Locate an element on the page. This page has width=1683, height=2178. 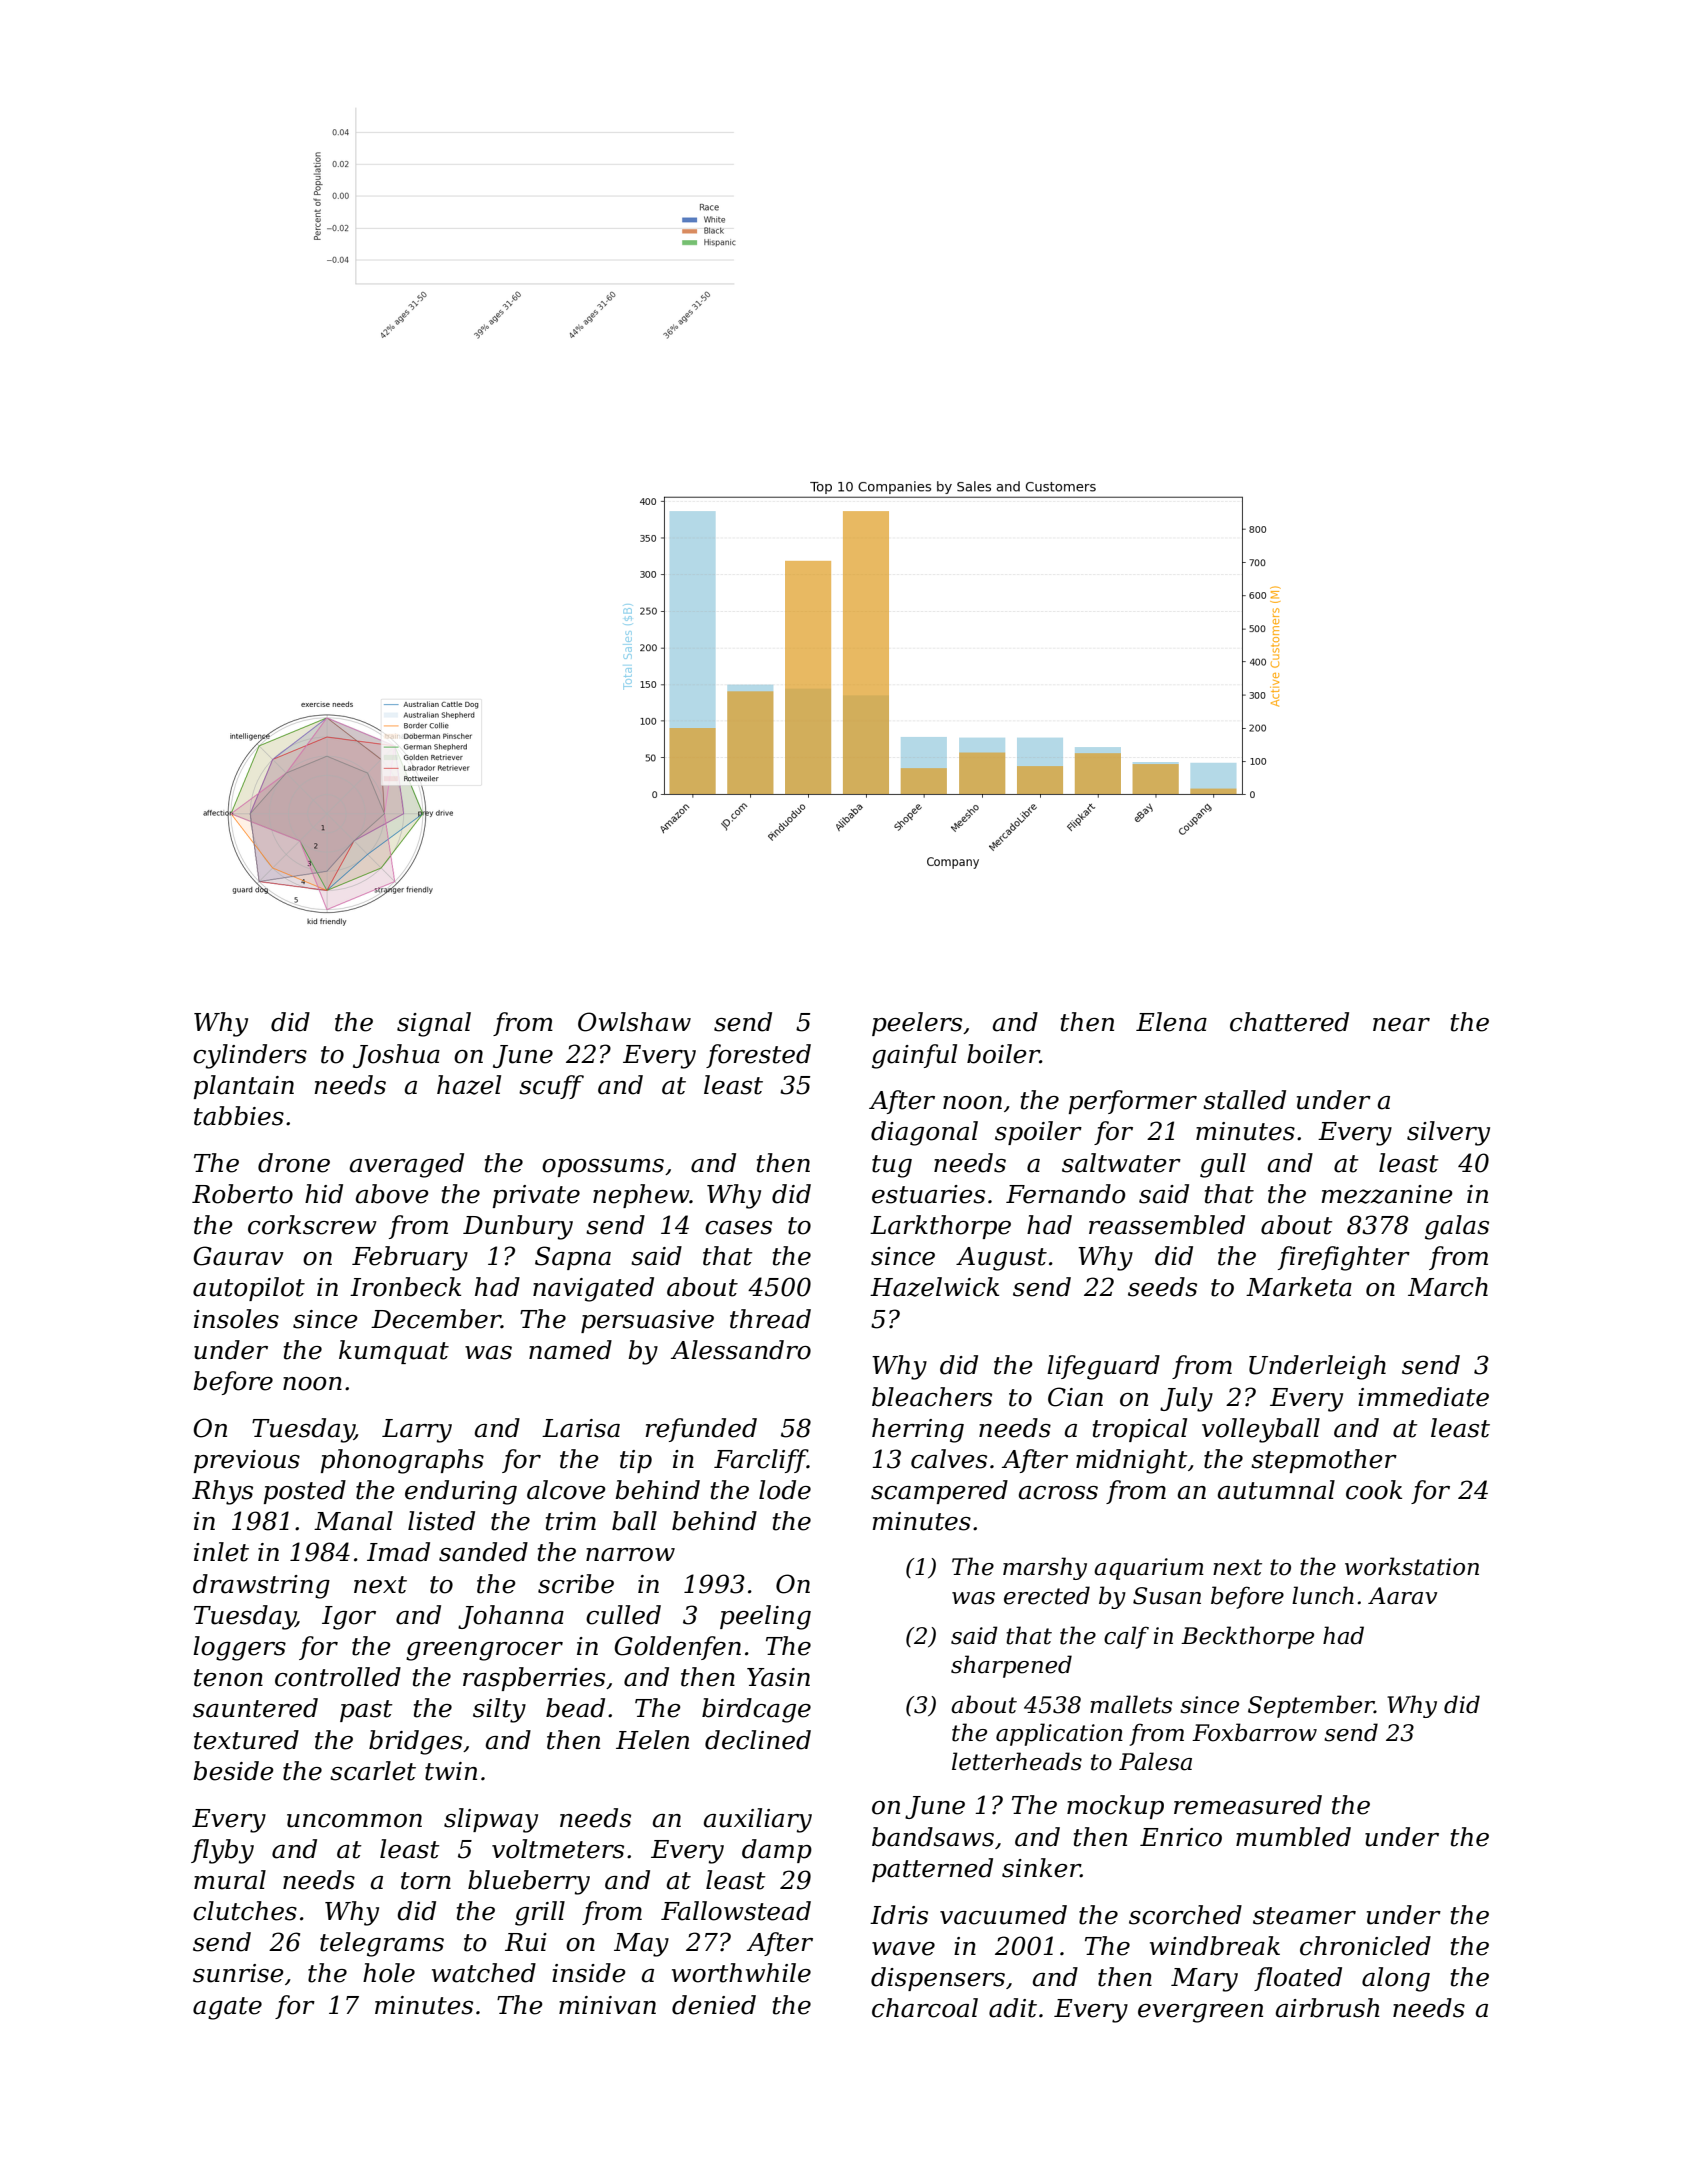
sharpened is located at coordinates (1011, 1666).
